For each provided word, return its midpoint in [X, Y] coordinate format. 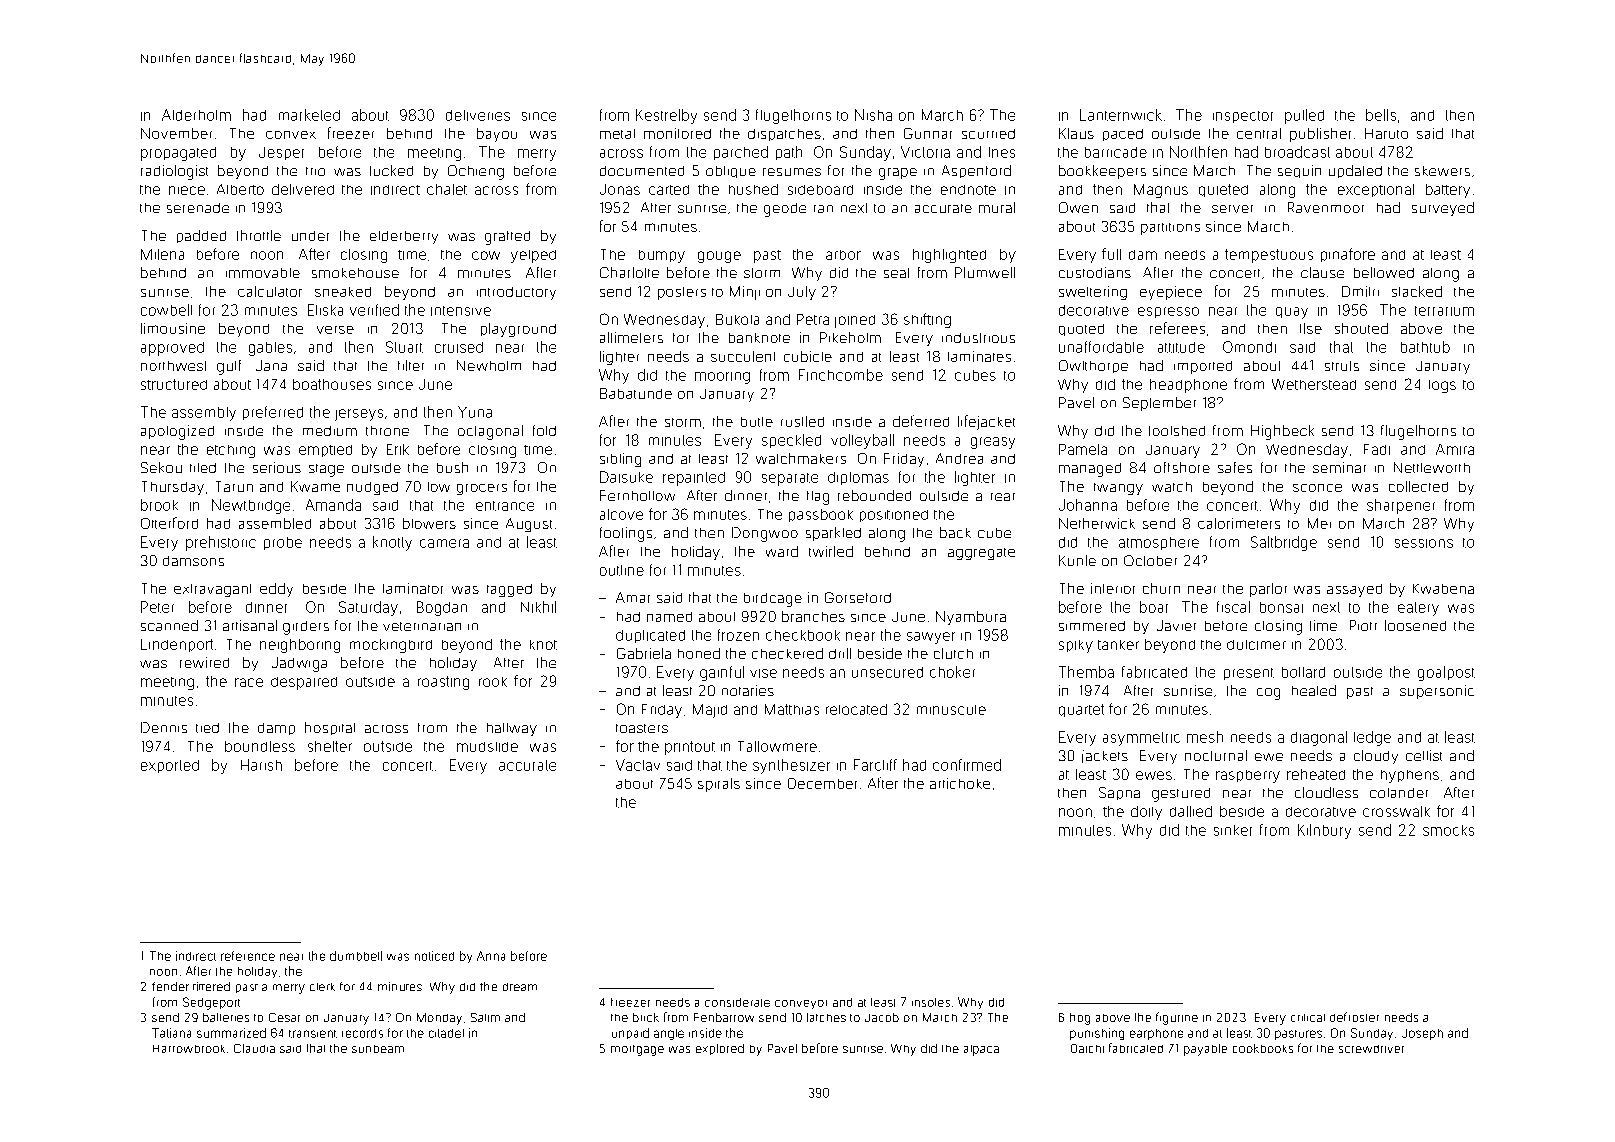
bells [1381, 115]
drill [840, 653]
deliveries [478, 115]
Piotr [1363, 625]
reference [248, 956]
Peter [157, 607]
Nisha [873, 115]
